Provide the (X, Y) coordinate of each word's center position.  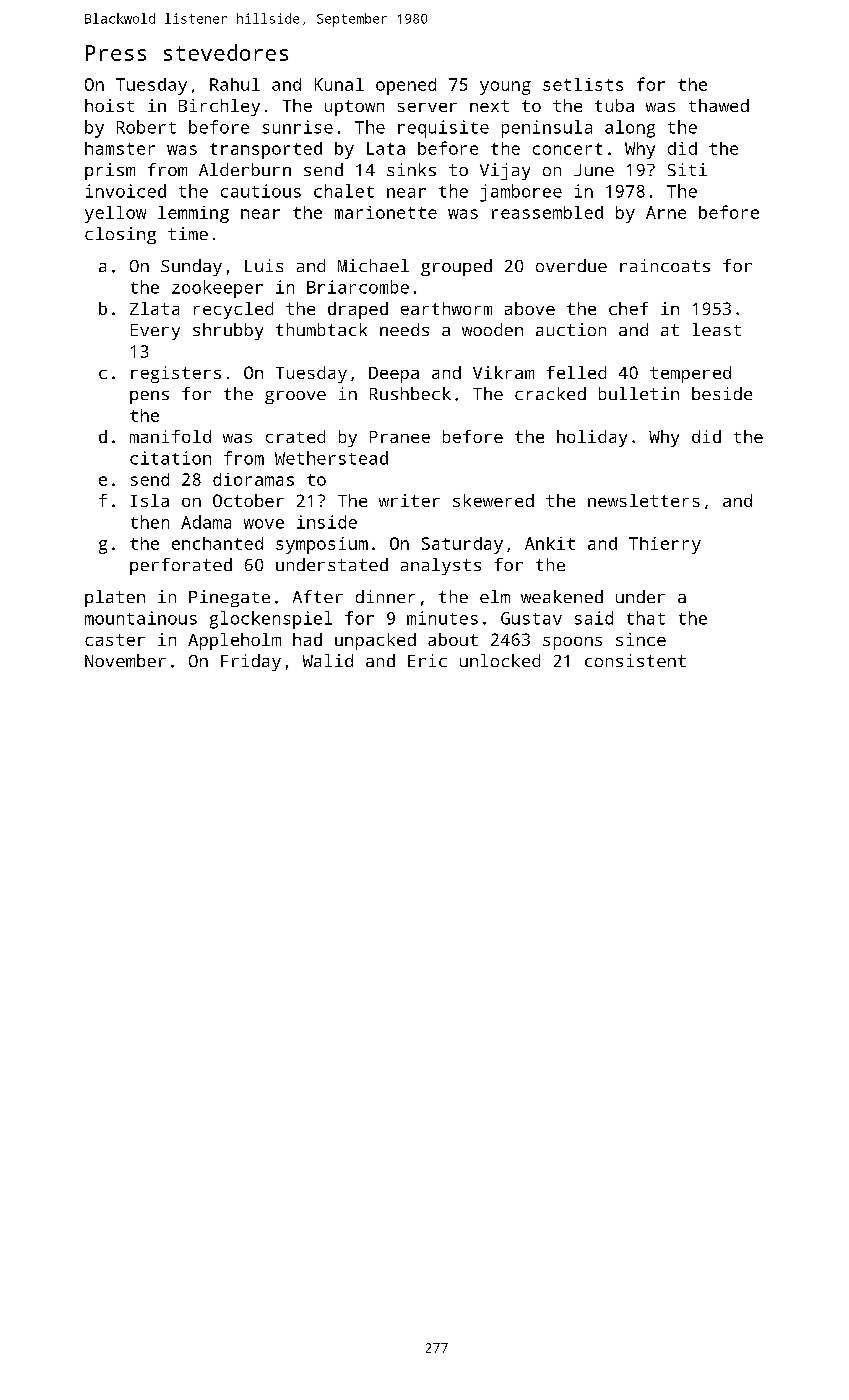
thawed (719, 105)
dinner (385, 596)
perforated (181, 566)
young (505, 88)
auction (571, 329)
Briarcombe (358, 287)
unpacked (375, 641)
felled (576, 372)
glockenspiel (271, 620)
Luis (264, 265)
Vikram (503, 372)
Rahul (235, 84)
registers (176, 374)
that (646, 618)
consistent (635, 660)
